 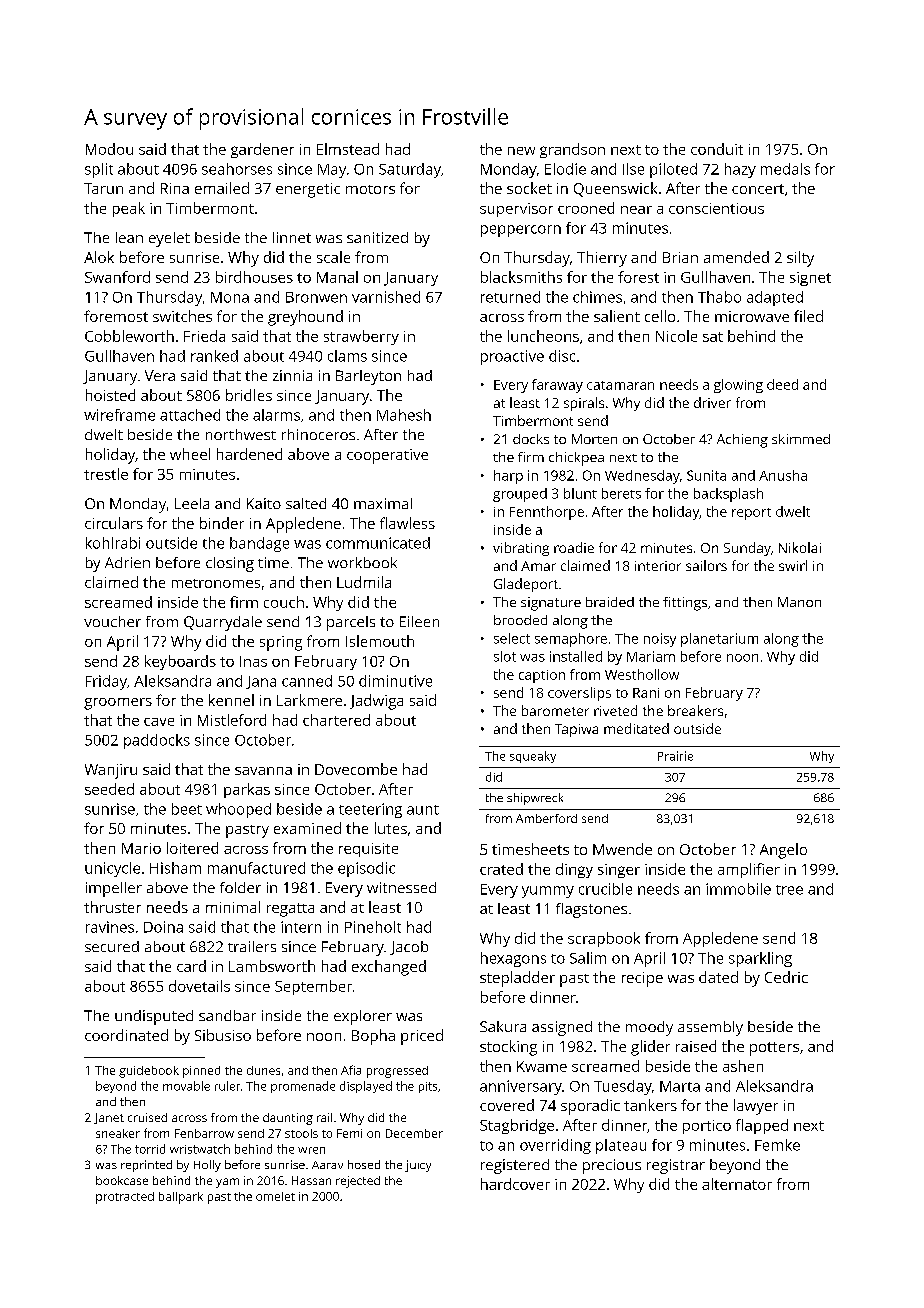 What do you see at coordinates (414, 1133) in the screenshot?
I see `December` at bounding box center [414, 1133].
